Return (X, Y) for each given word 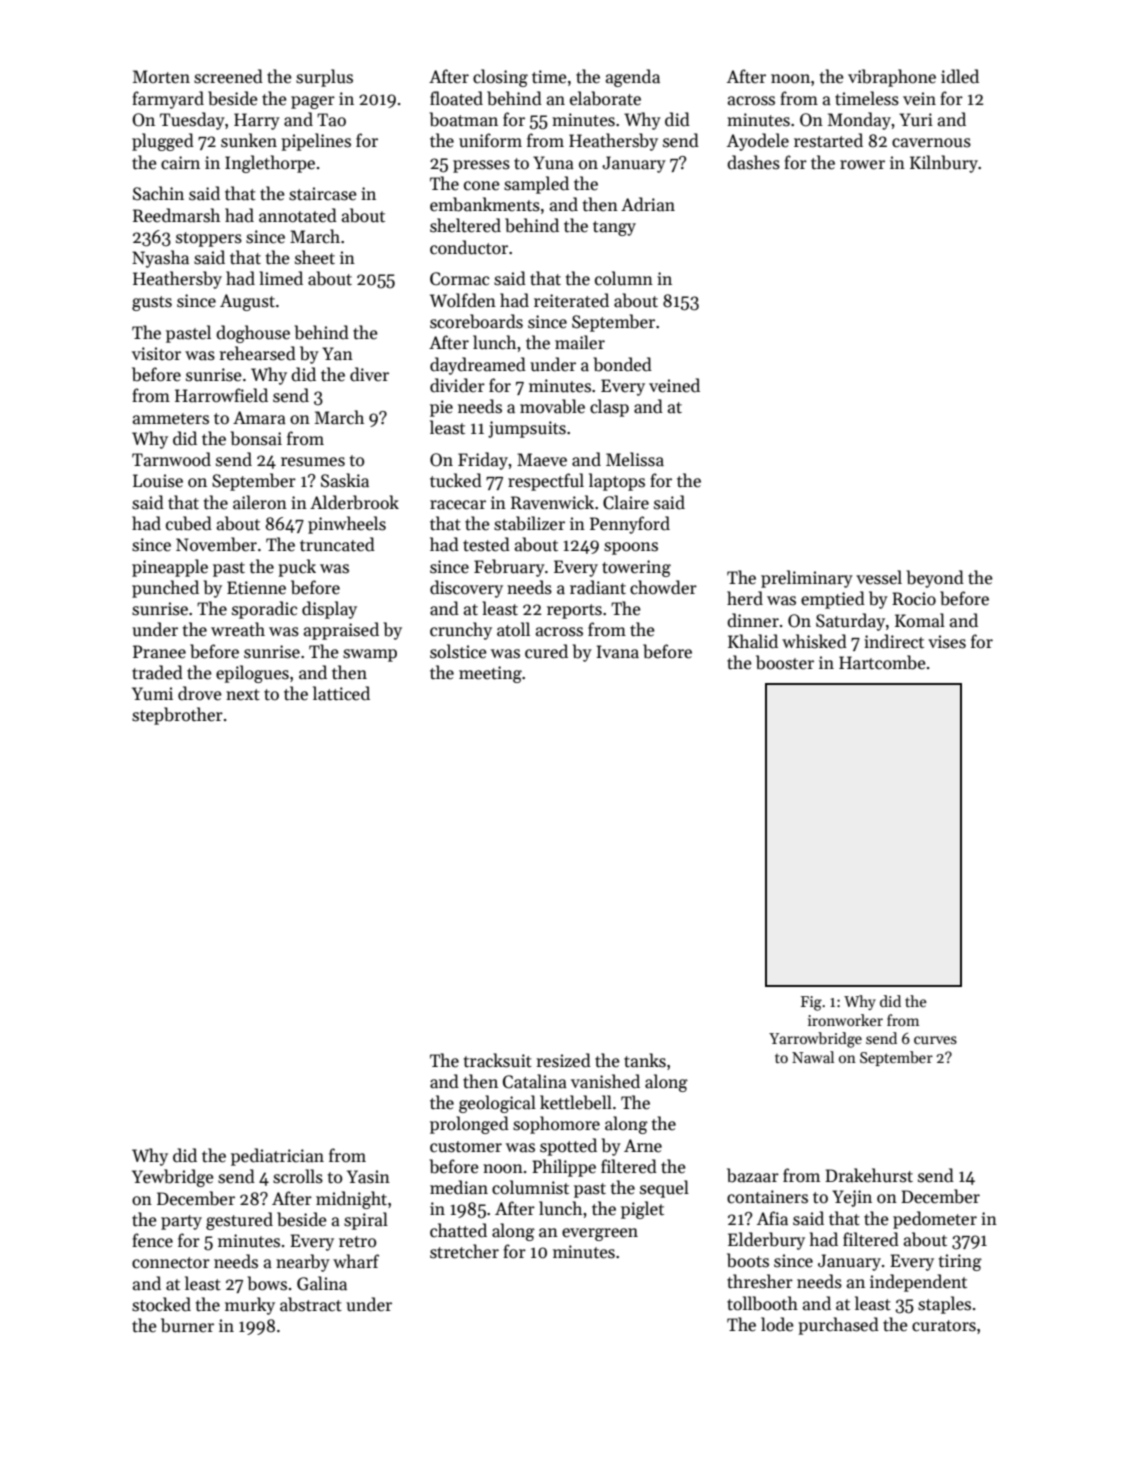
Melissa (635, 459)
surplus (324, 78)
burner (187, 1325)
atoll (513, 629)
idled (960, 76)
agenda (633, 78)
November (216, 544)
